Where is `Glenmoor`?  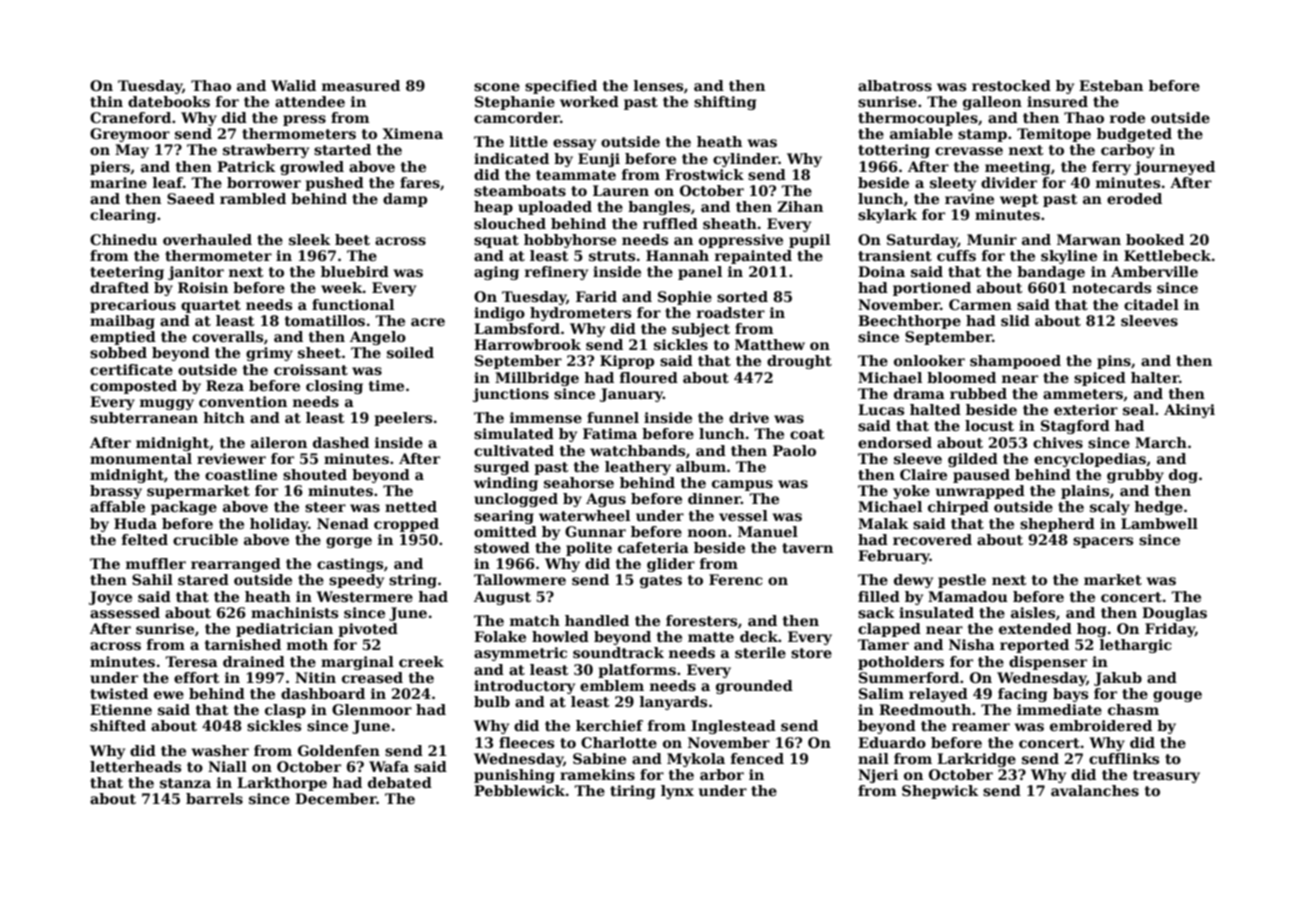 Glenmoor is located at coordinates (372, 709).
